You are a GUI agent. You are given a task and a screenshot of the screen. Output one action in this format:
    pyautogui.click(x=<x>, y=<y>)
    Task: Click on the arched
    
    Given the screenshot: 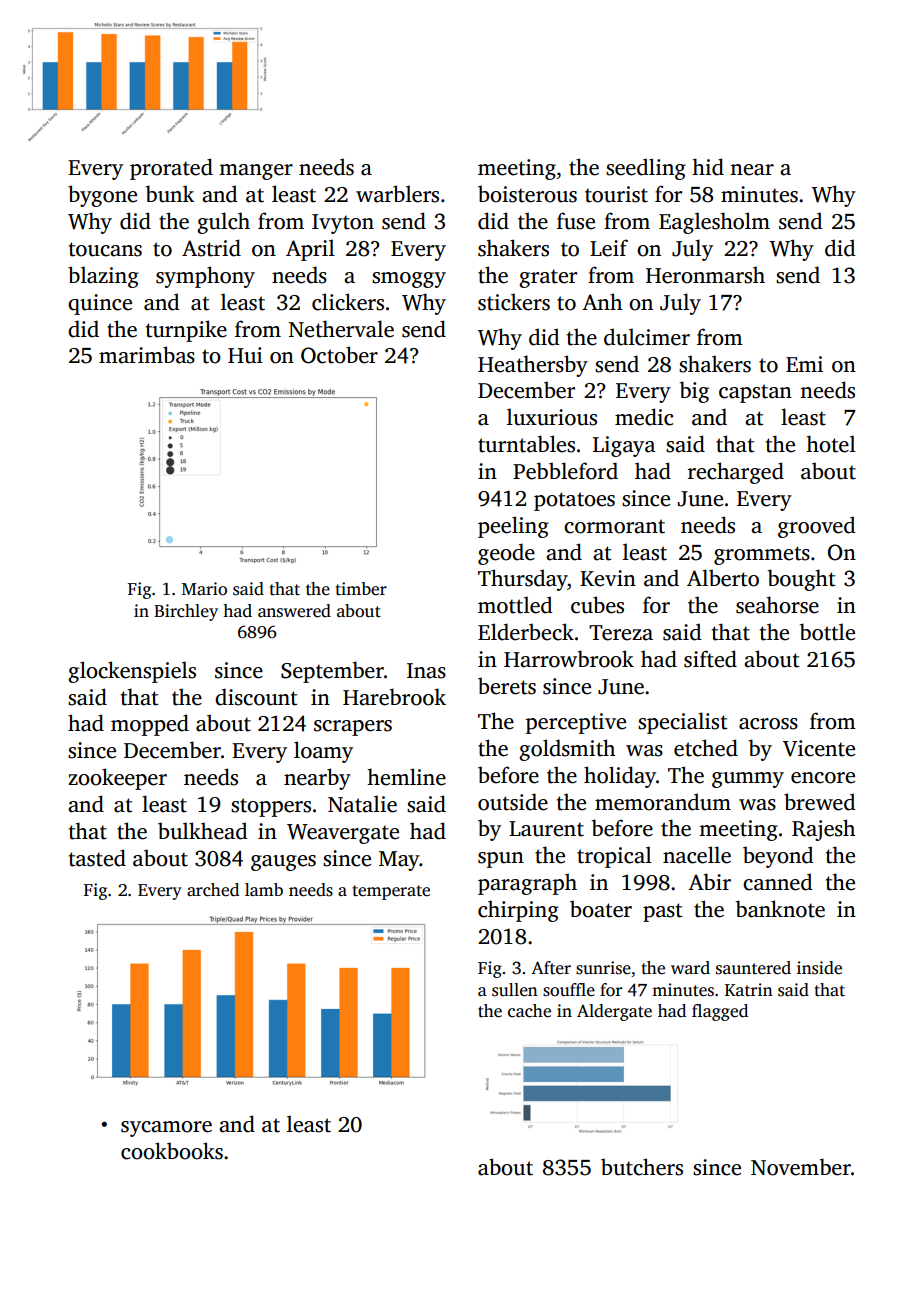 What is the action you would take?
    pyautogui.click(x=213, y=890)
